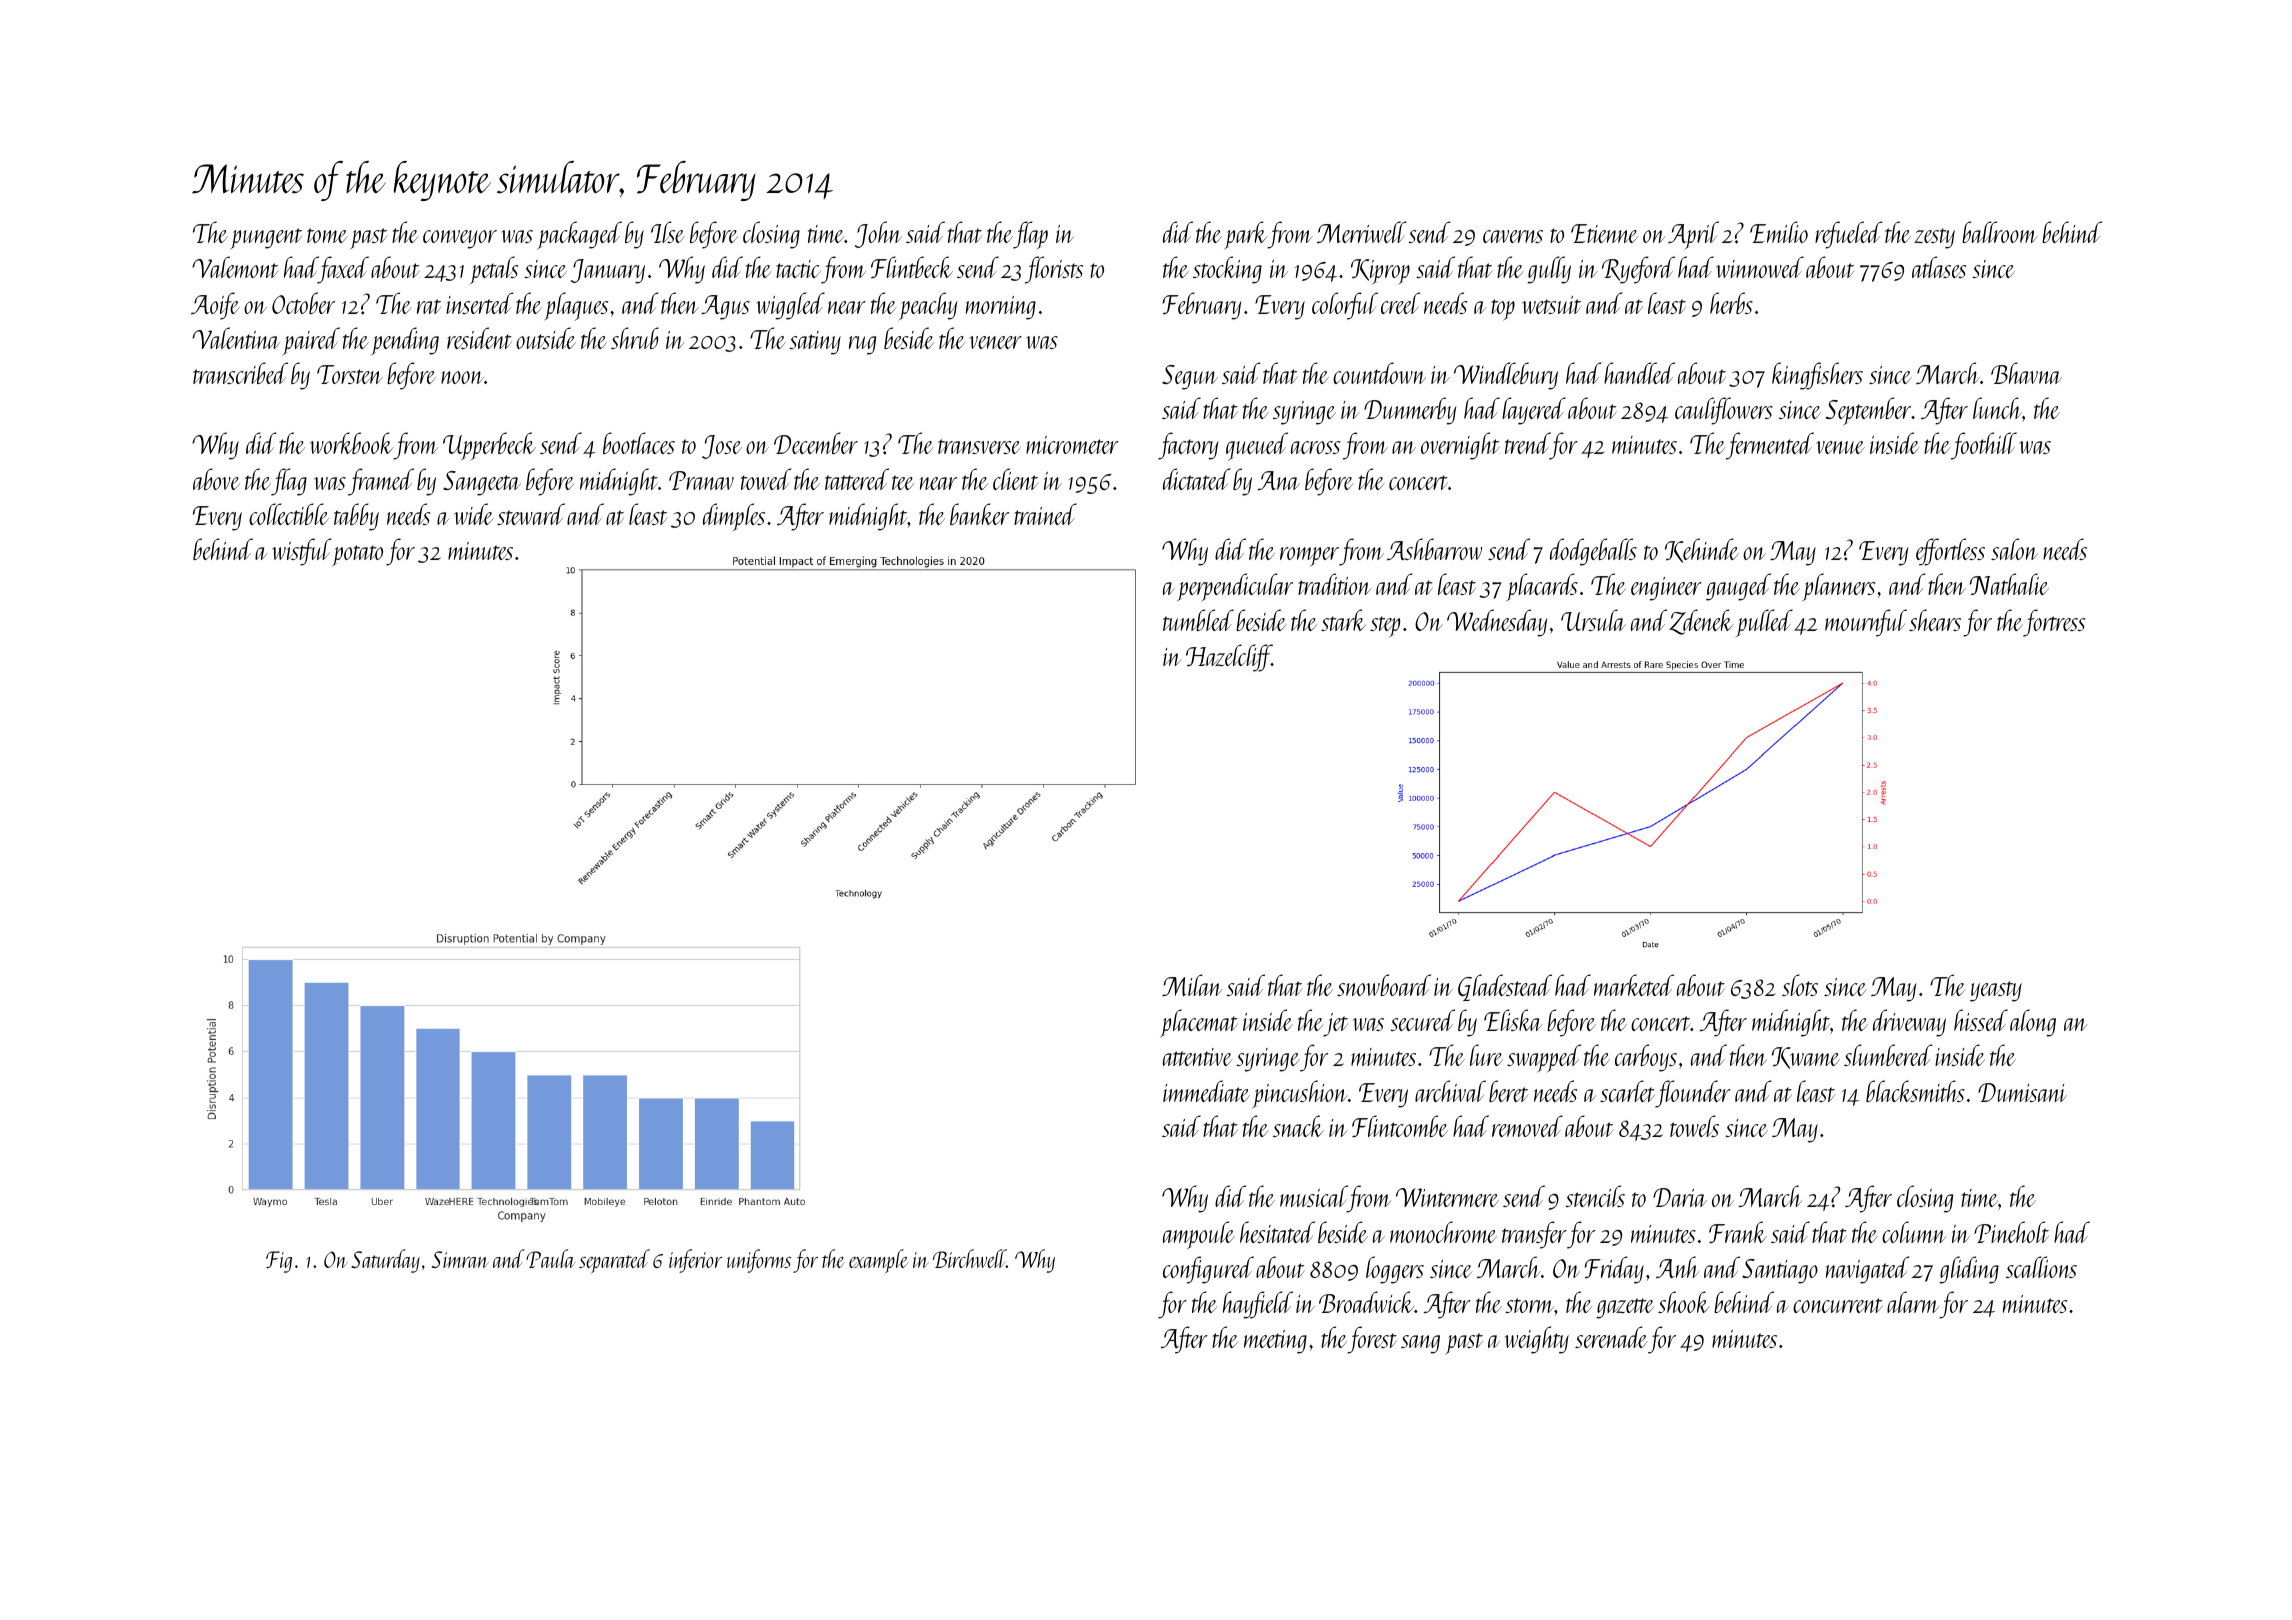  Describe the element at coordinates (460, 1259) in the screenshot. I see `Simran` at that location.
